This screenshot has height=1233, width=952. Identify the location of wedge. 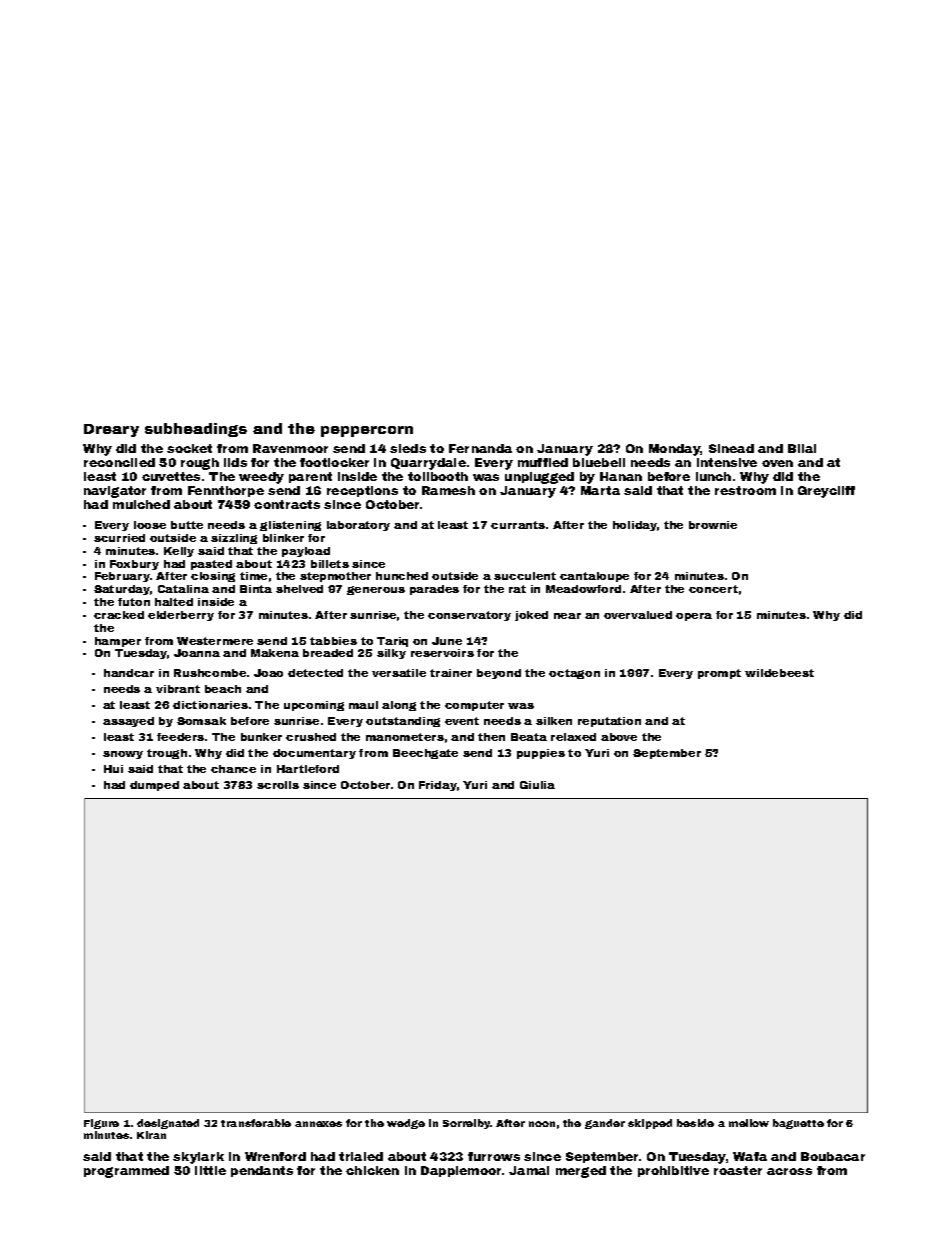
(406, 1124).
